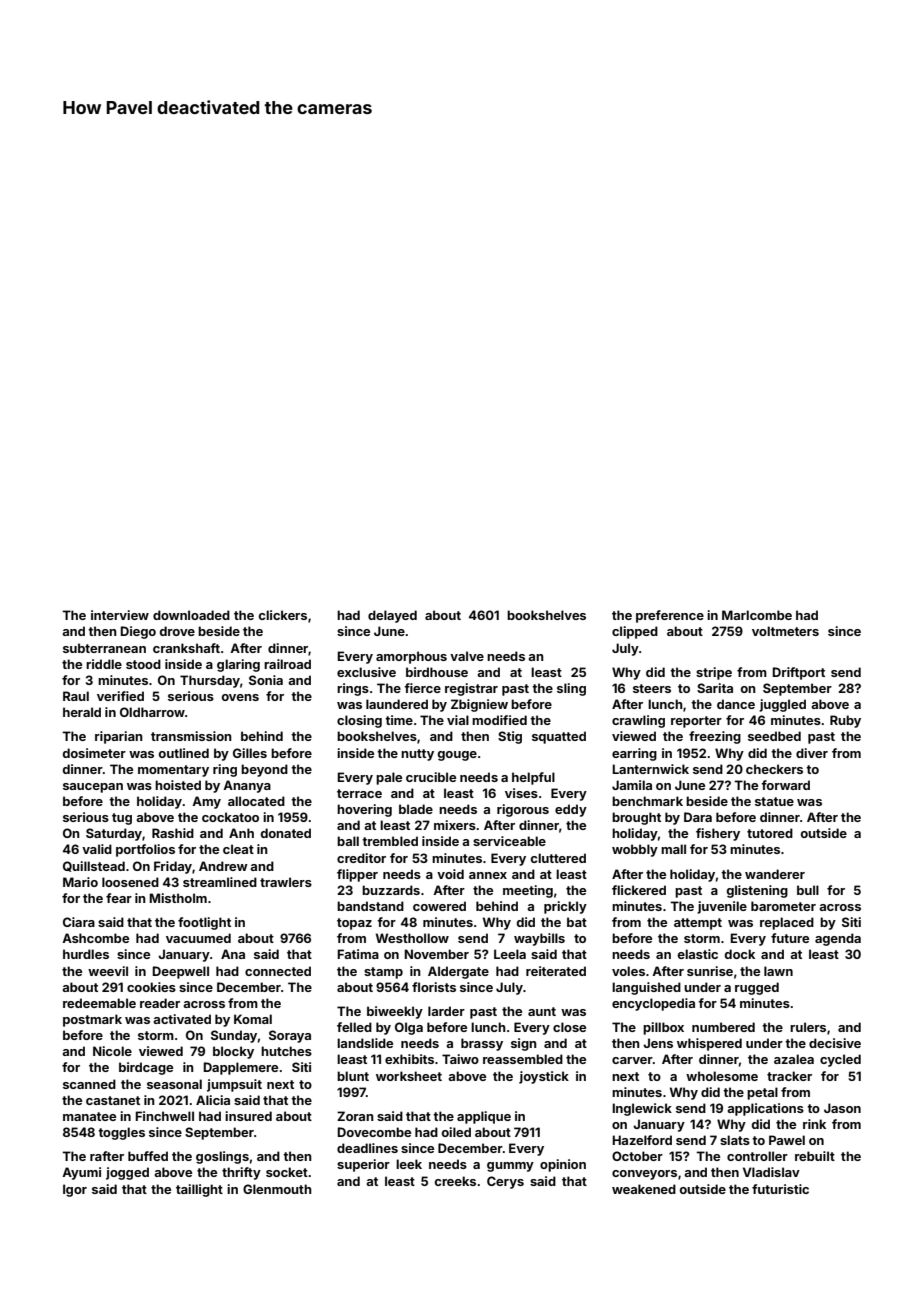 This document has width=924, height=1308. Describe the element at coordinates (790, 938) in the document. I see `future` at that location.
